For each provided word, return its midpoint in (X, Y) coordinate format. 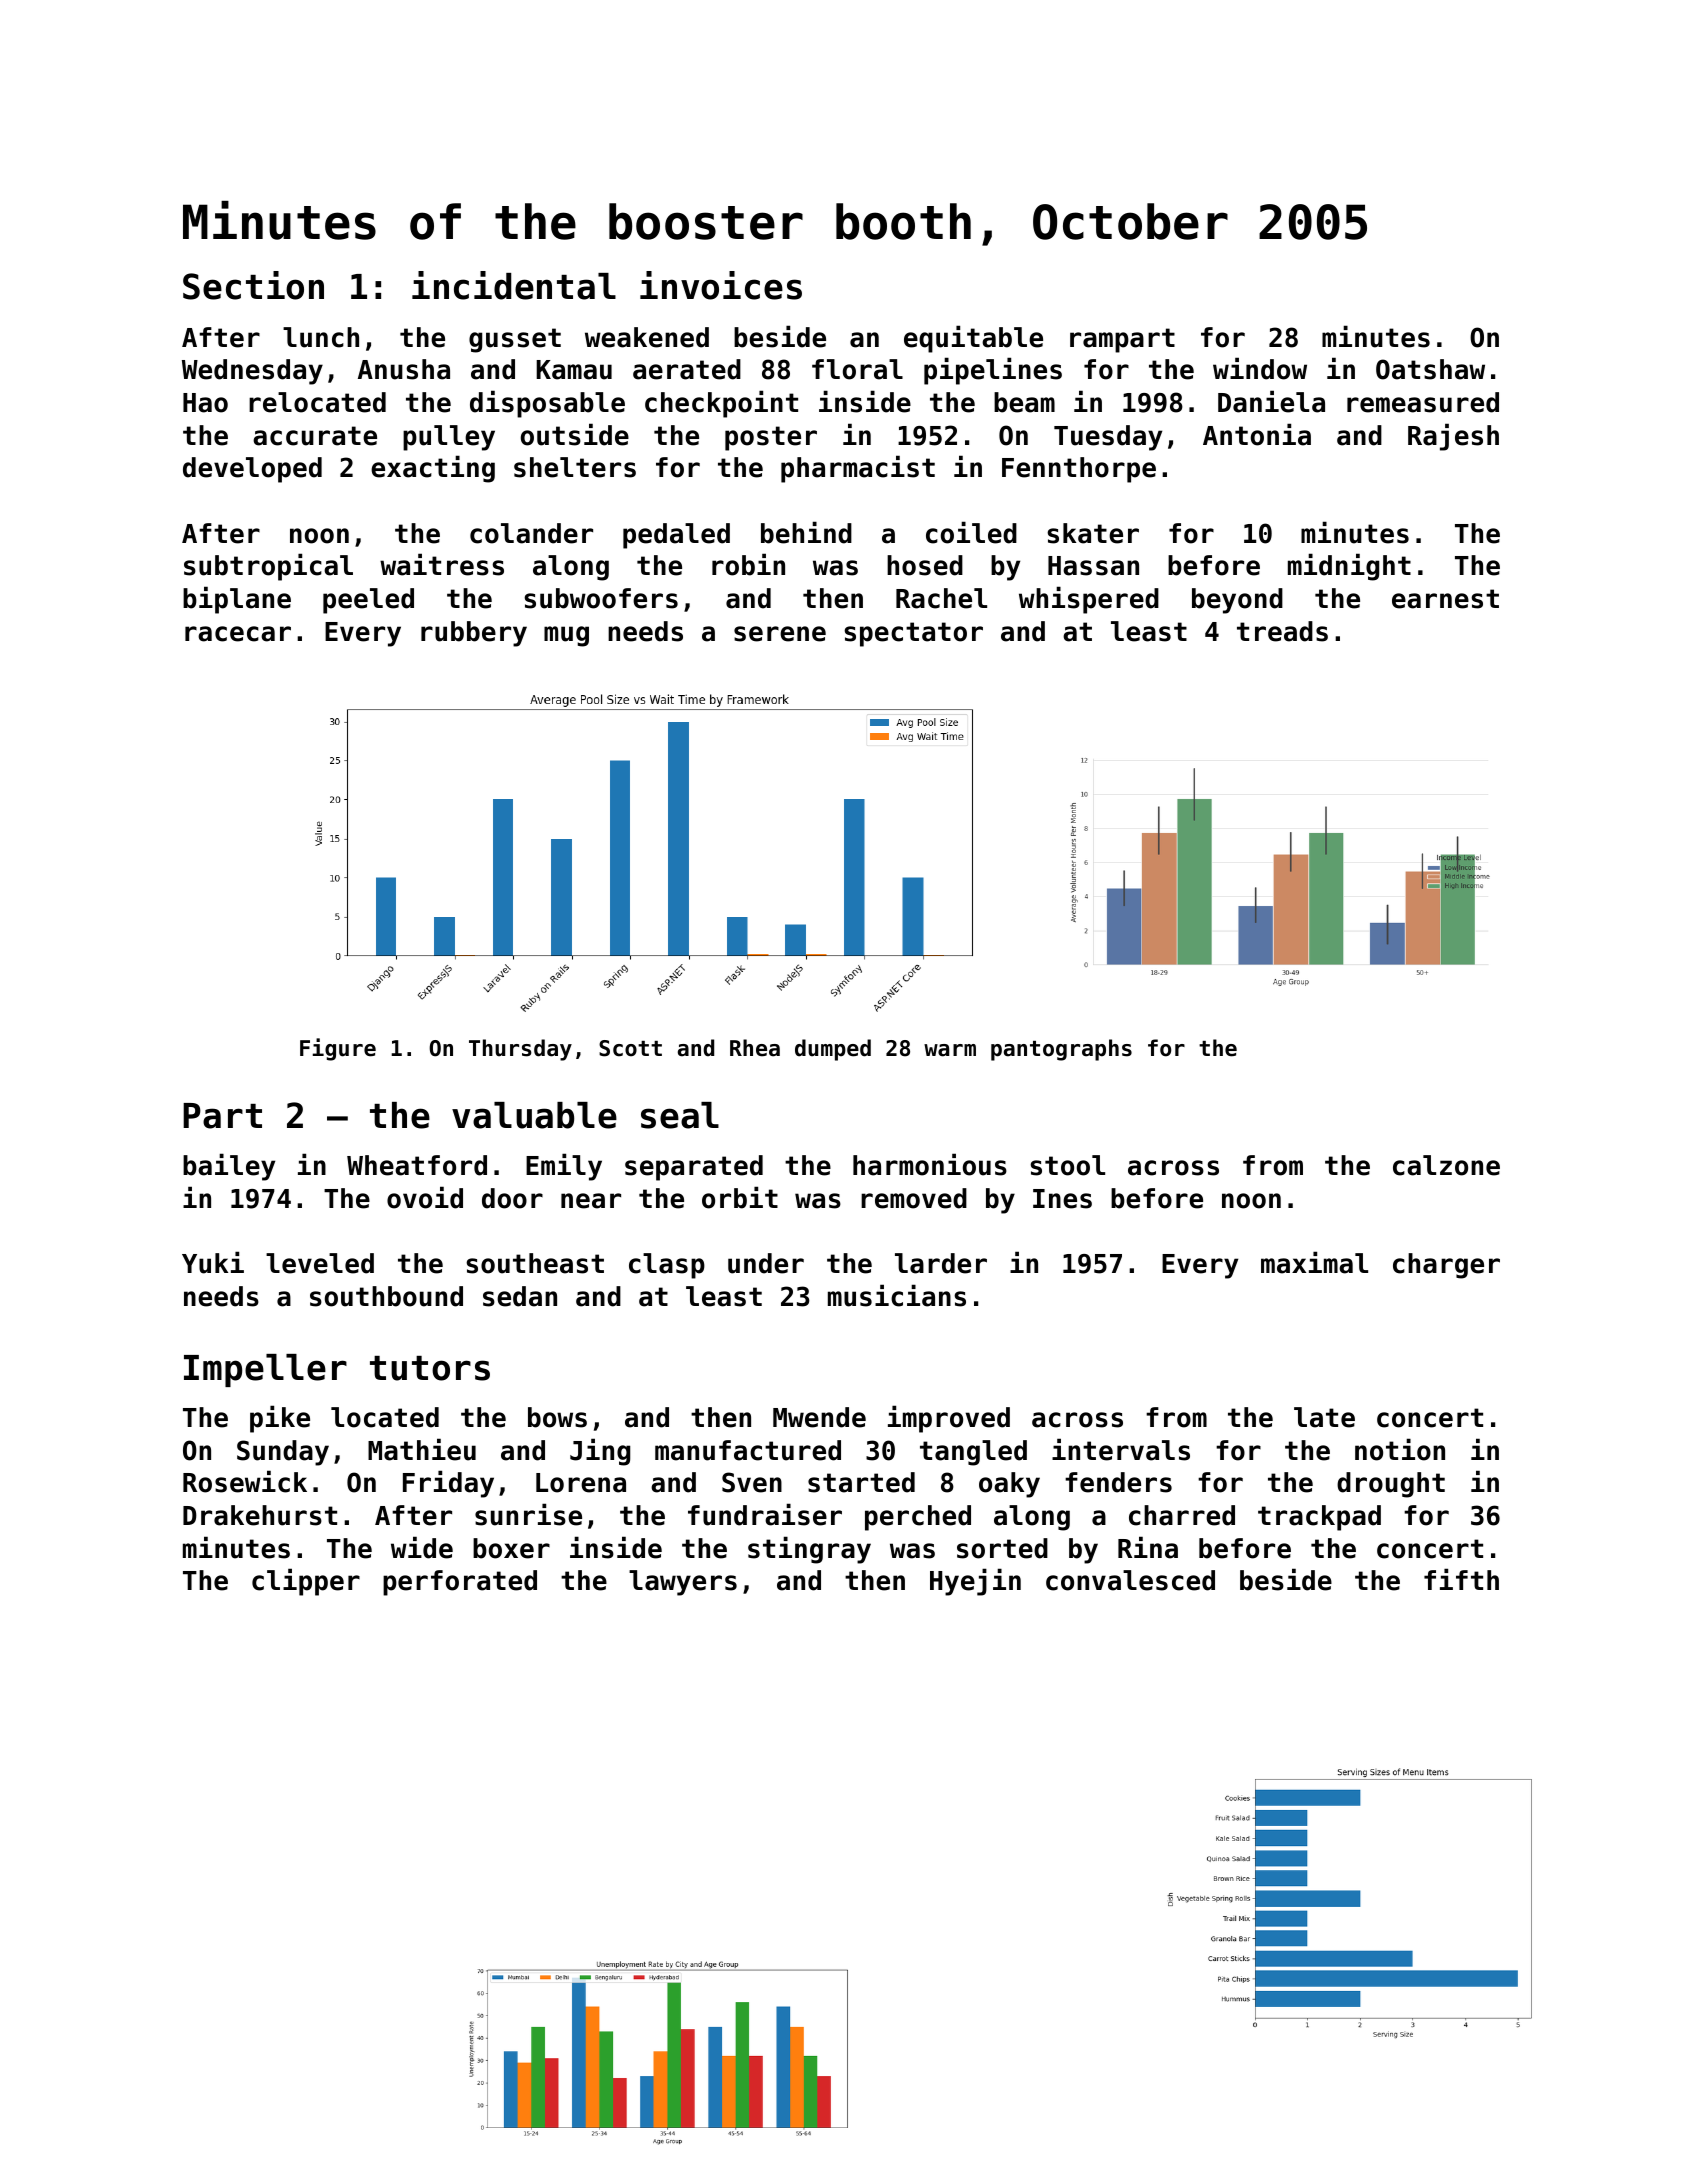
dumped (833, 1050)
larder (941, 1263)
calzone (1446, 1165)
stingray (809, 1550)
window (1260, 368)
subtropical (268, 567)
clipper (306, 1582)
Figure (338, 1049)
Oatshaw (1430, 369)
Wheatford (417, 1165)
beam (1024, 402)
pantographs (1061, 1050)
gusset (515, 340)
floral (857, 369)
